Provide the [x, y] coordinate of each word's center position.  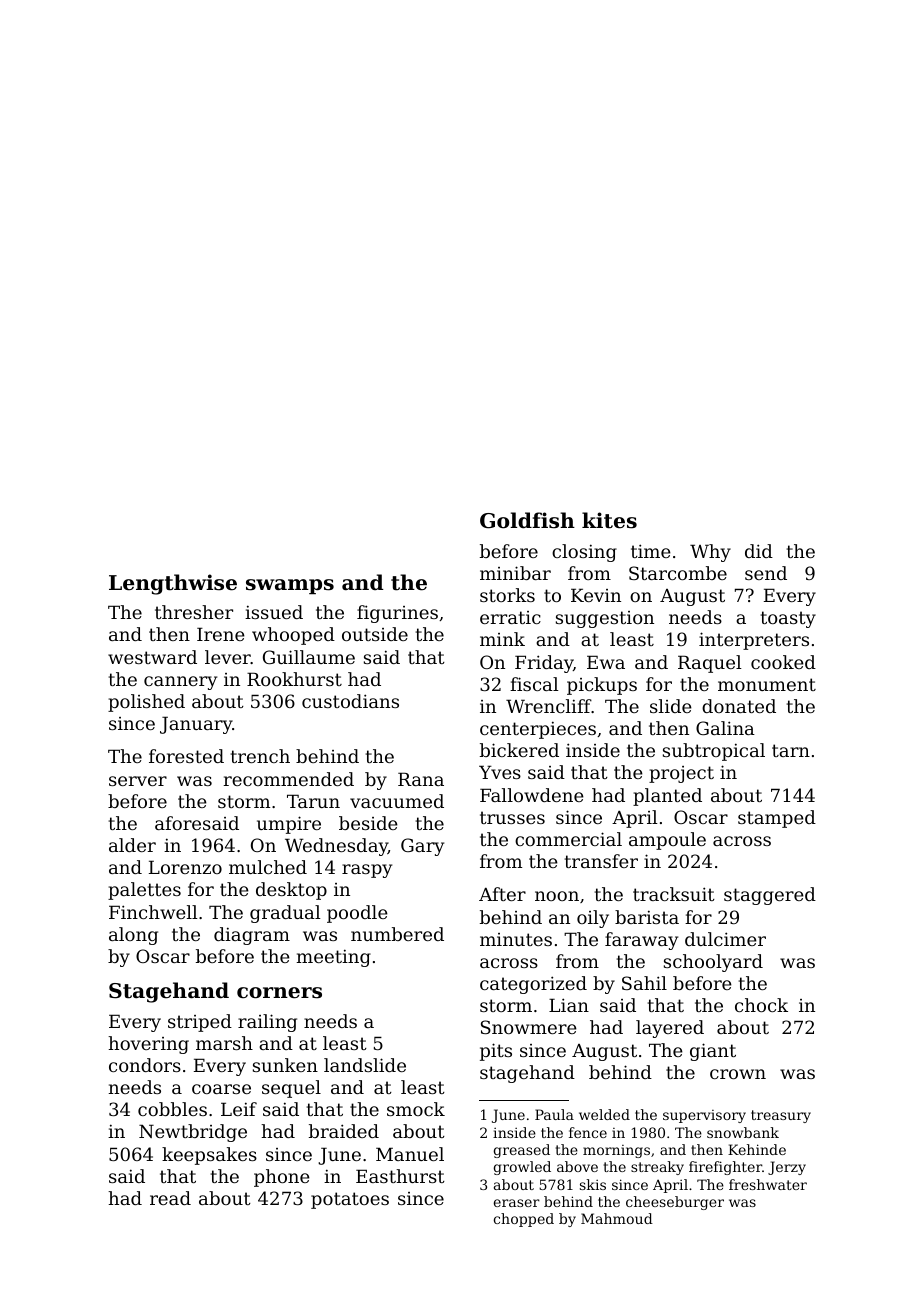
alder [132, 845]
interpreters [754, 641]
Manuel [410, 1154]
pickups [602, 686]
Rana [421, 779]
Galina [725, 728]
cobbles [172, 1109]
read [170, 1198]
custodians [350, 701]
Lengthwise [173, 584]
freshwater [768, 1184]
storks [507, 595]
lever [228, 657]
